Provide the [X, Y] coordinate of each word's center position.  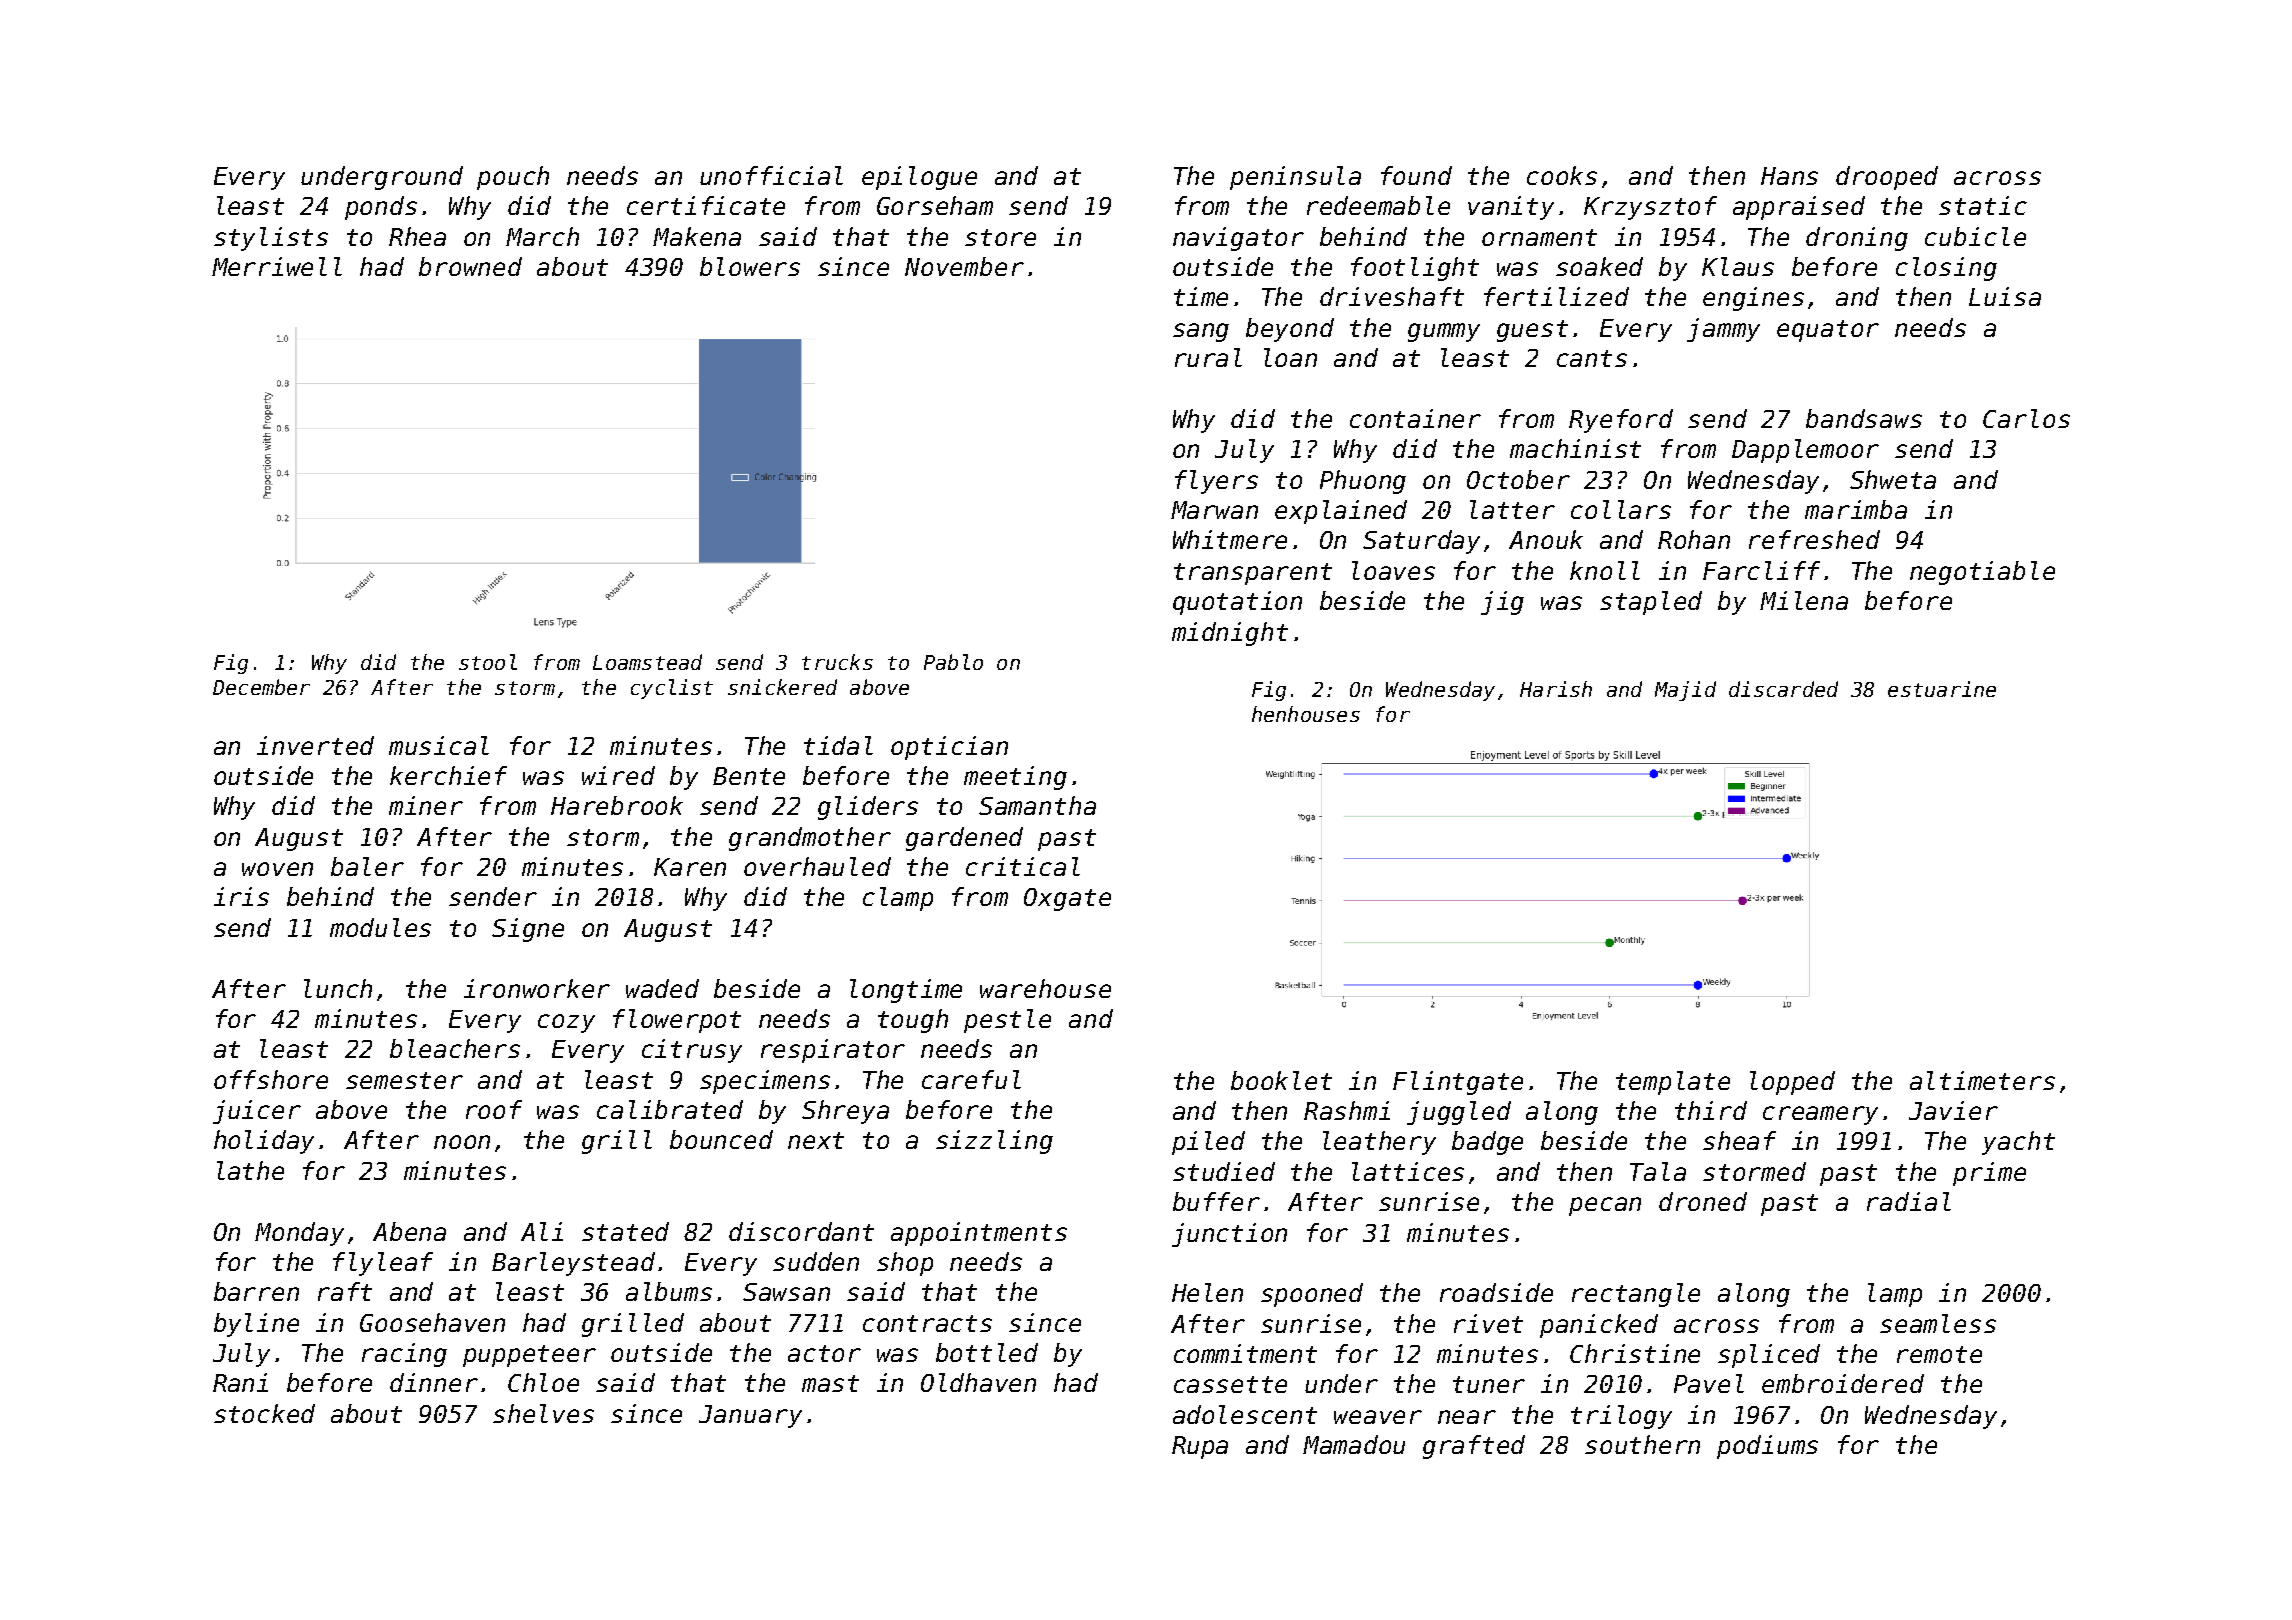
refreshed [1814, 539]
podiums [1767, 1447]
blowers [750, 266]
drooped [1887, 178]
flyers [1216, 482]
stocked [264, 1413]
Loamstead [647, 662]
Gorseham [935, 205]
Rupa [1200, 1447]
